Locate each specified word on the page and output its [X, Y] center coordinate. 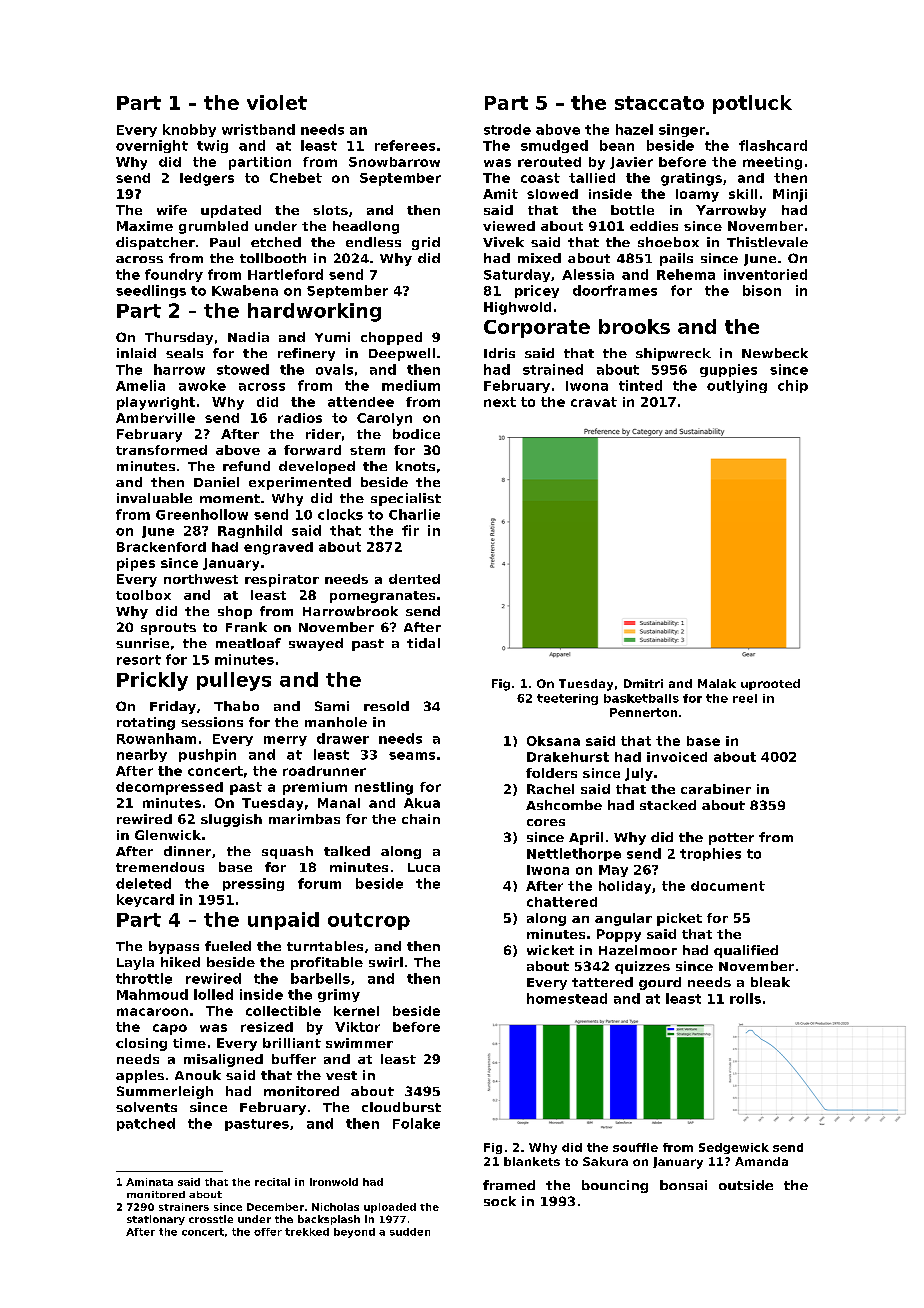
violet [277, 102]
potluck [752, 104]
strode [507, 129]
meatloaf [248, 643]
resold [386, 706]
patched [146, 1124]
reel [745, 698]
